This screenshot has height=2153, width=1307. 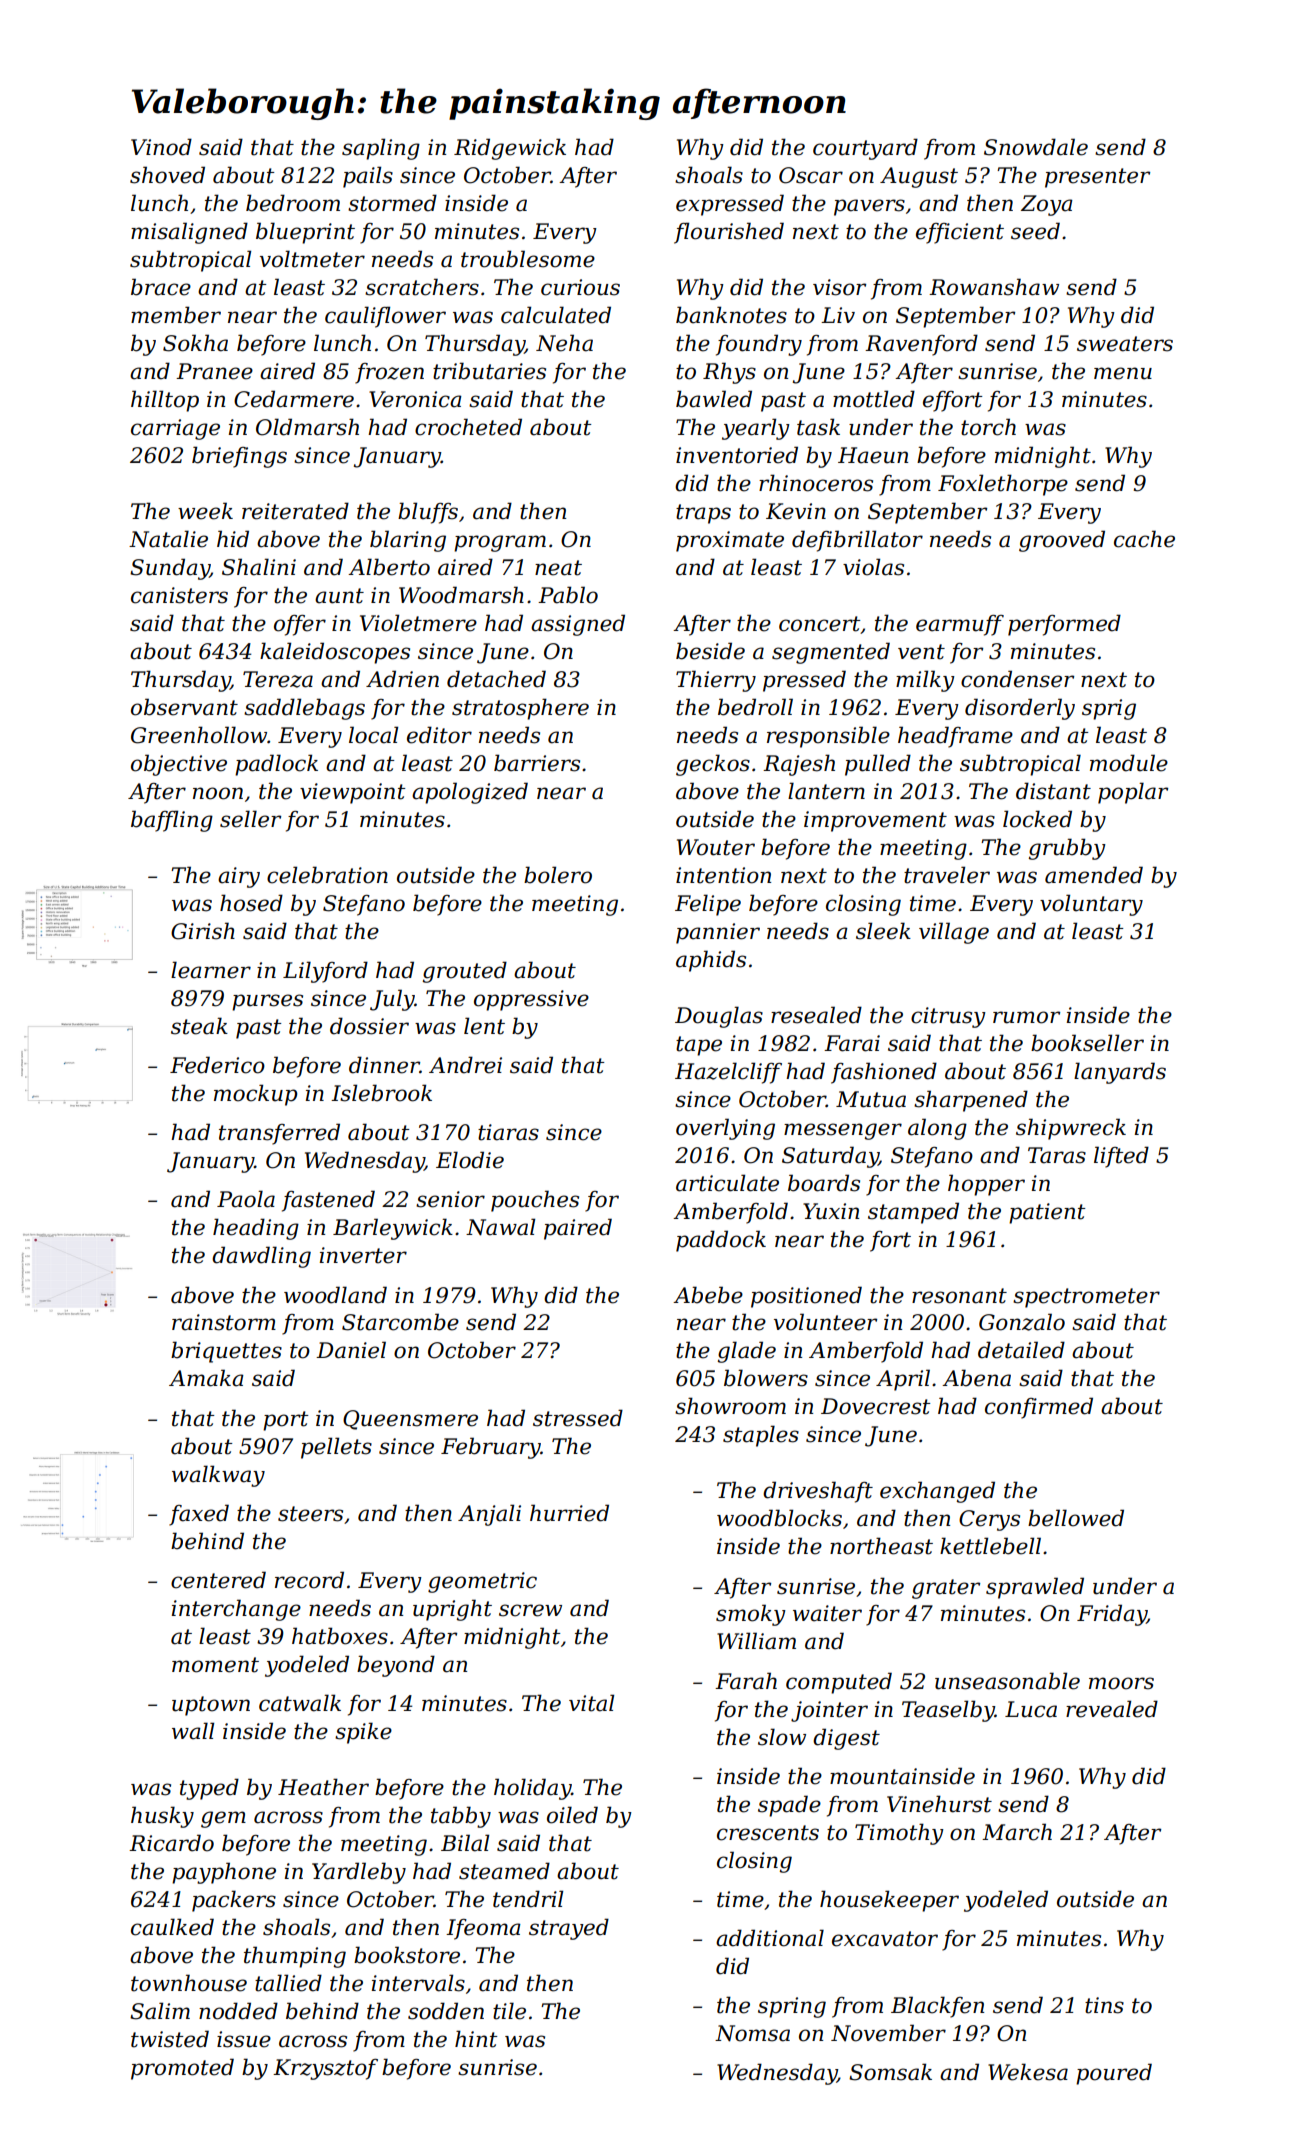 I want to click on bolero, so click(x=558, y=875).
